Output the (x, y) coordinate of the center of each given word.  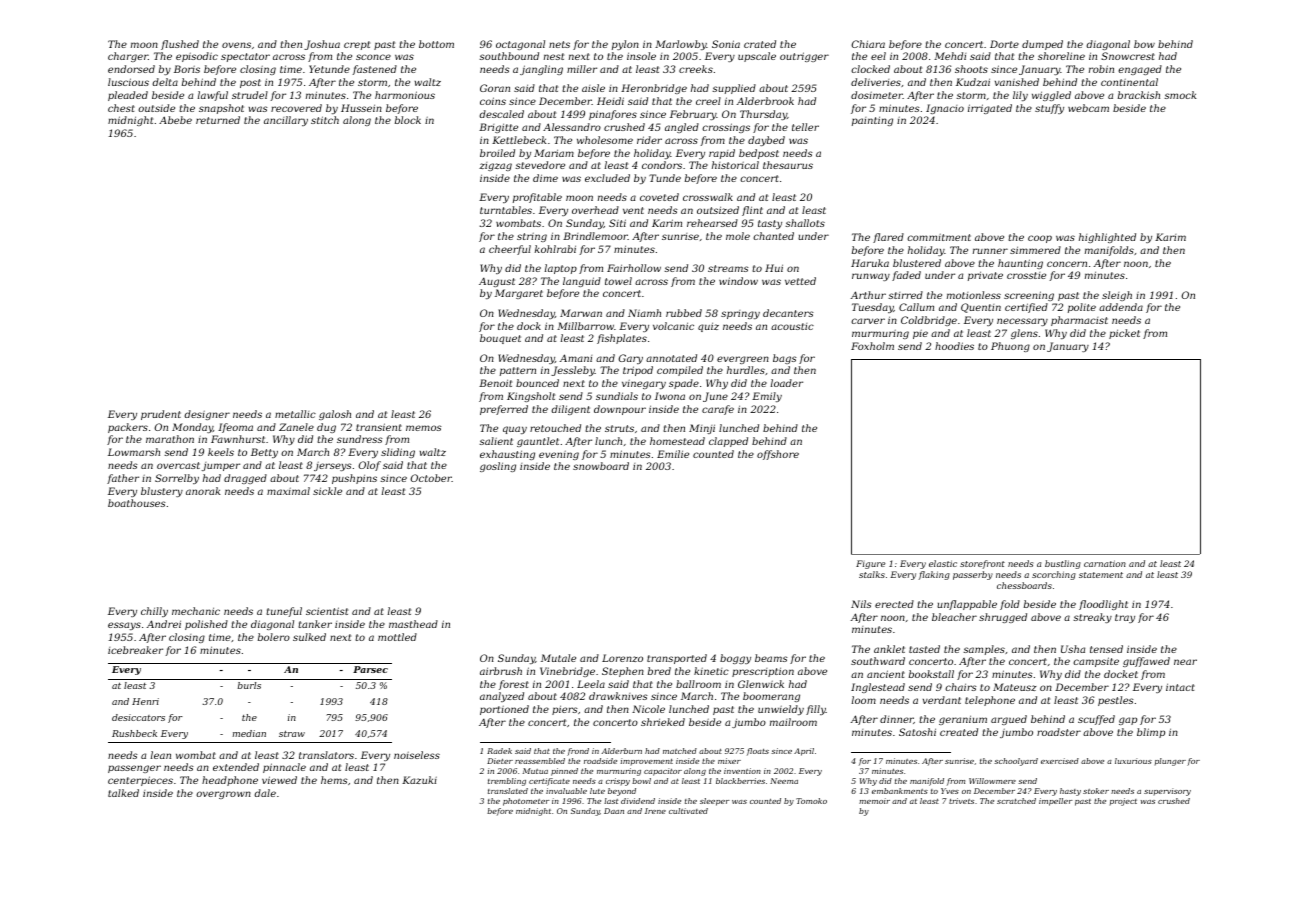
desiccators (138, 717)
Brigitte (498, 128)
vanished (1017, 82)
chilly (154, 612)
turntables (506, 210)
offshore (778, 455)
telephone (990, 701)
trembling (507, 782)
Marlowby (681, 45)
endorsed (131, 69)
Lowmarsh (134, 452)
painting (872, 121)
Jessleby (573, 371)
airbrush (501, 671)
